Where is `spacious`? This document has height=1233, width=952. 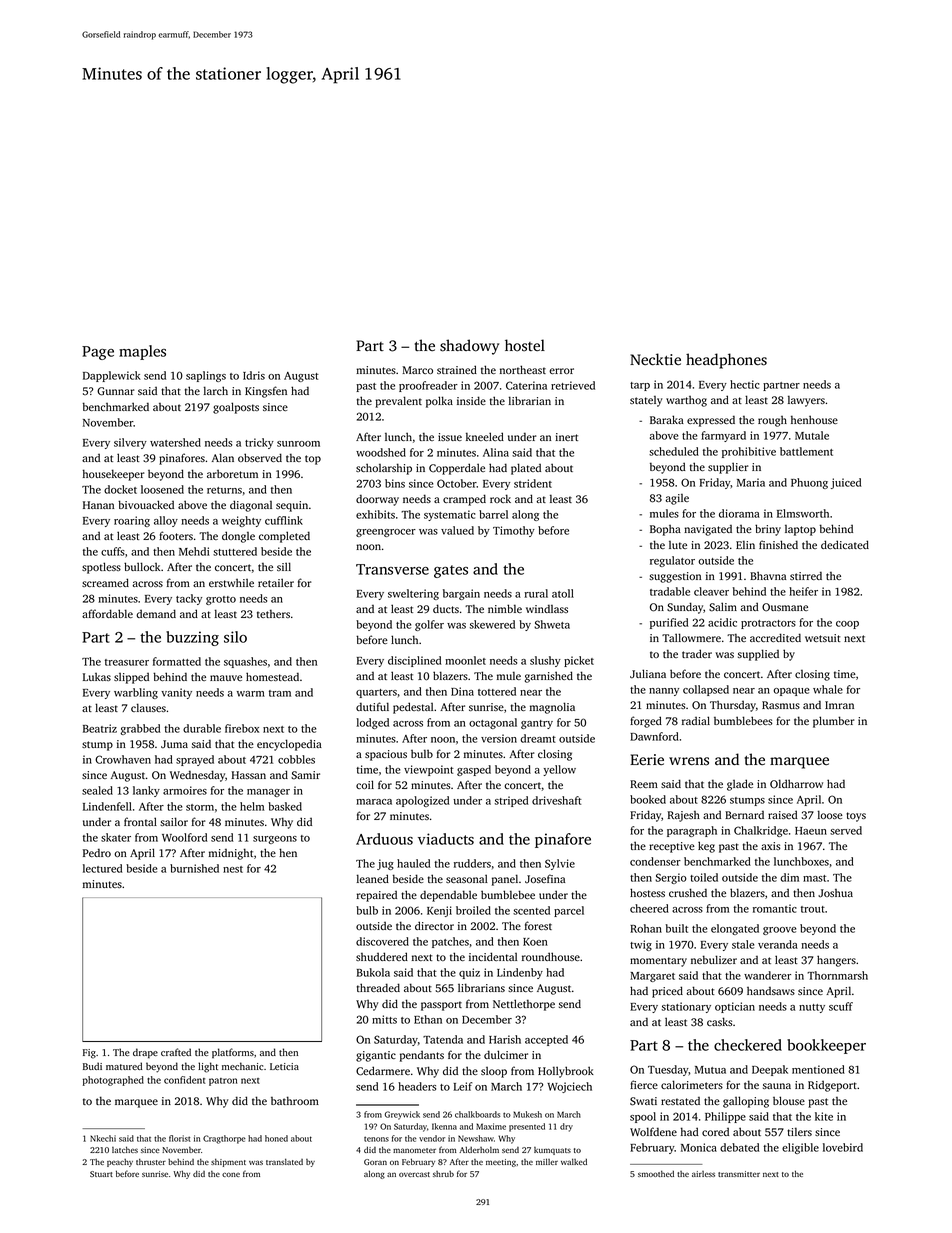
spacious is located at coordinates (386, 755).
